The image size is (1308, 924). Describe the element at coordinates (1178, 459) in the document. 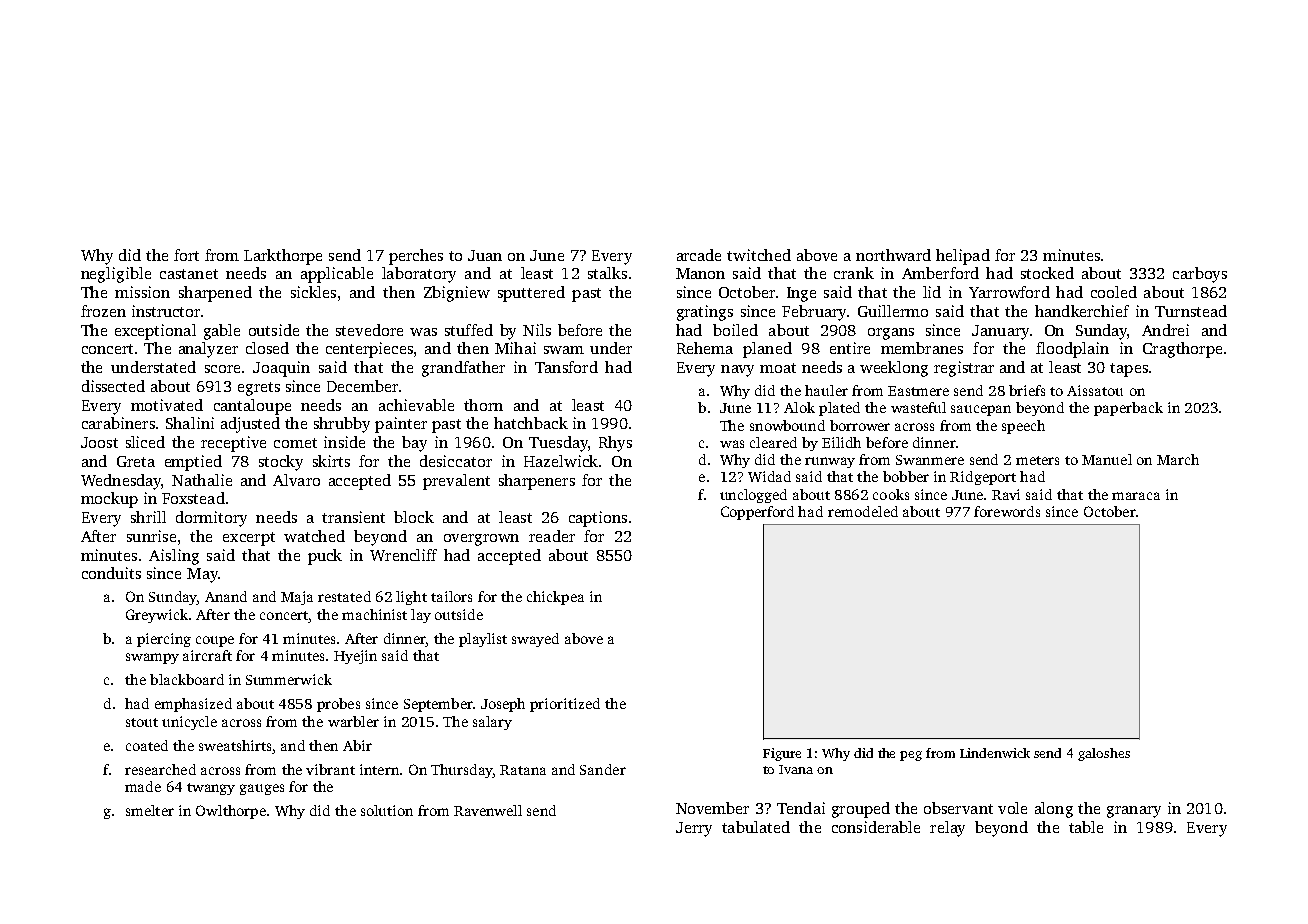

I see `March` at that location.
